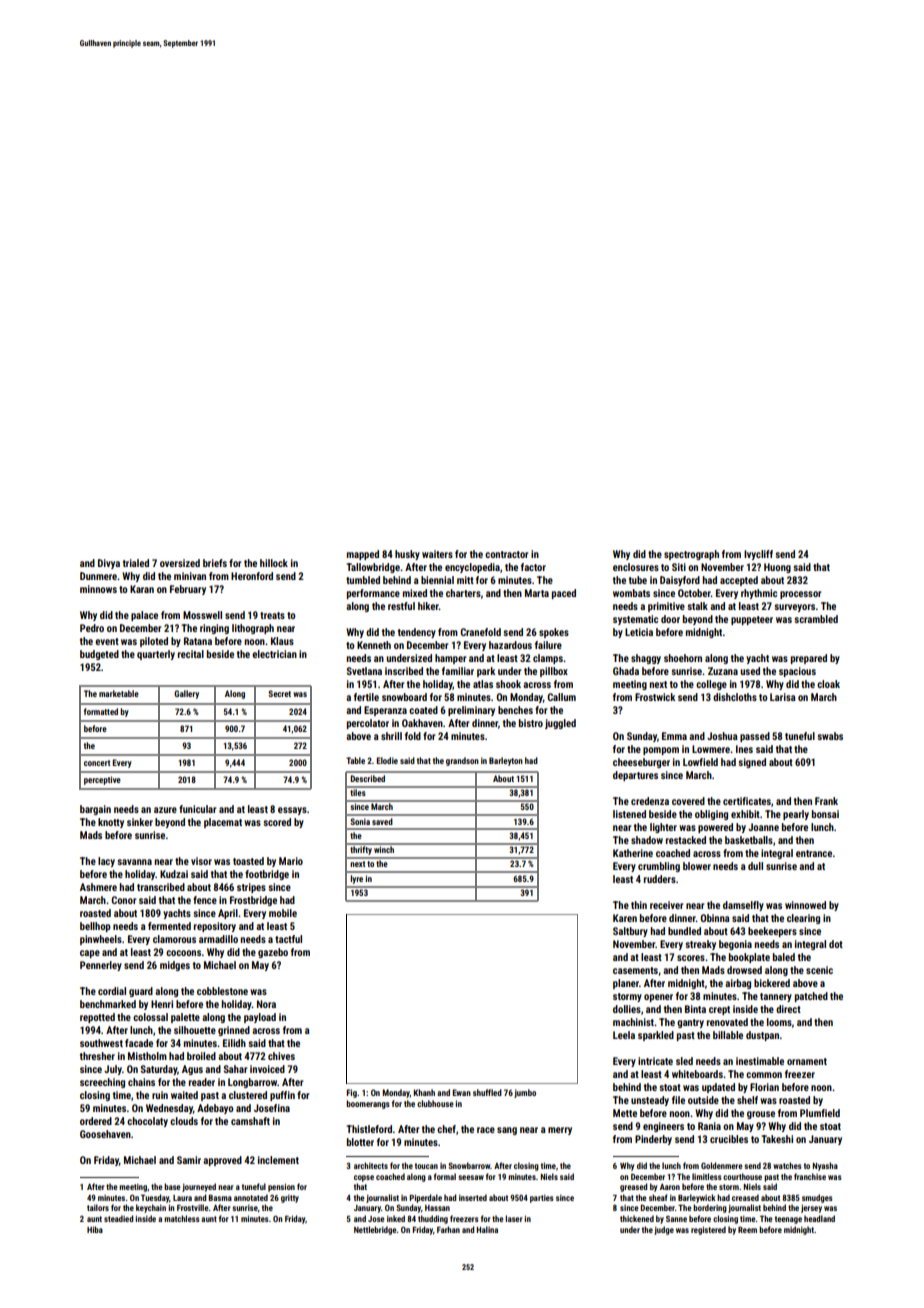  I want to click on scenic, so click(819, 970).
